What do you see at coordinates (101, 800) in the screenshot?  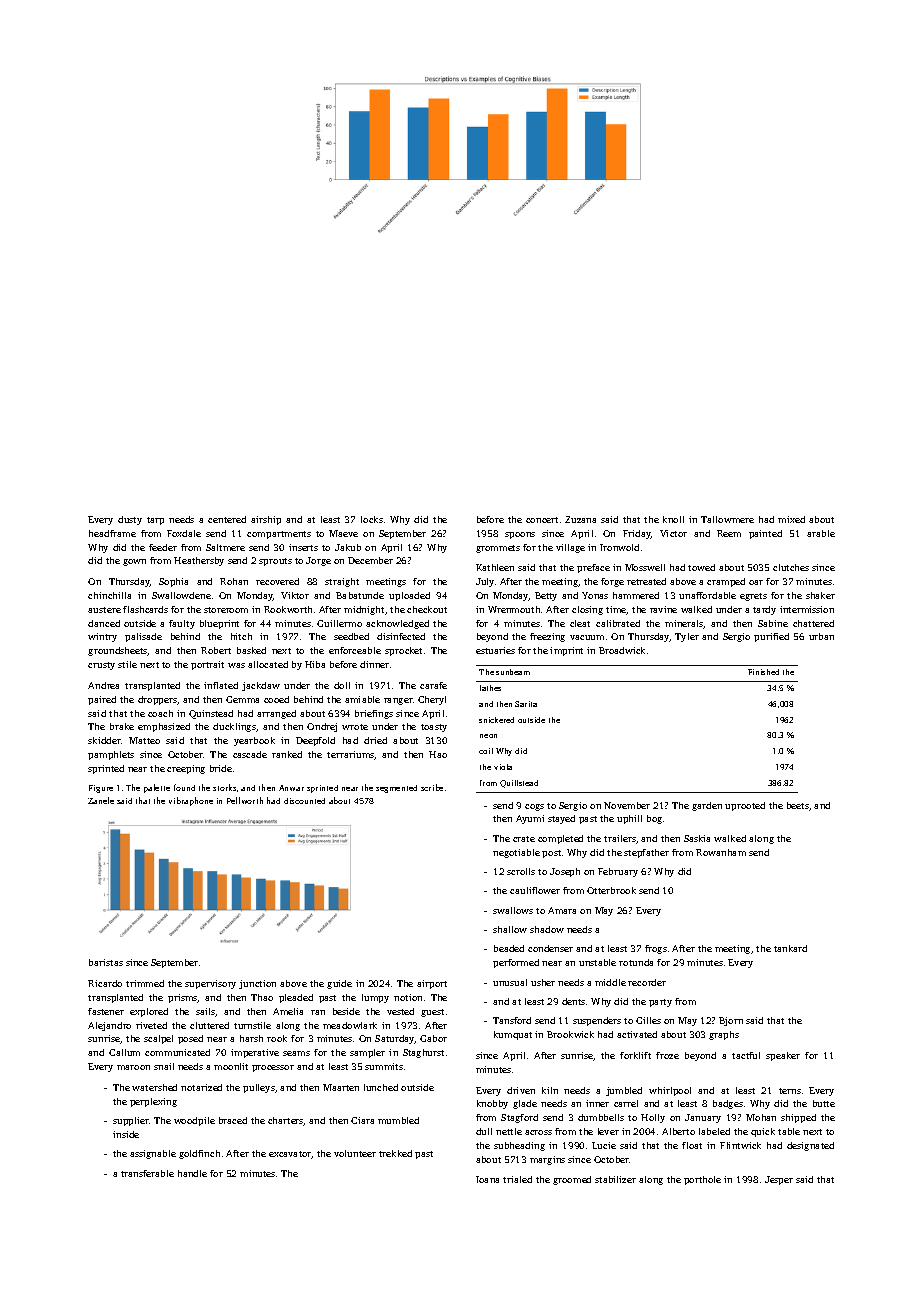 I see `Zanele` at bounding box center [101, 800].
